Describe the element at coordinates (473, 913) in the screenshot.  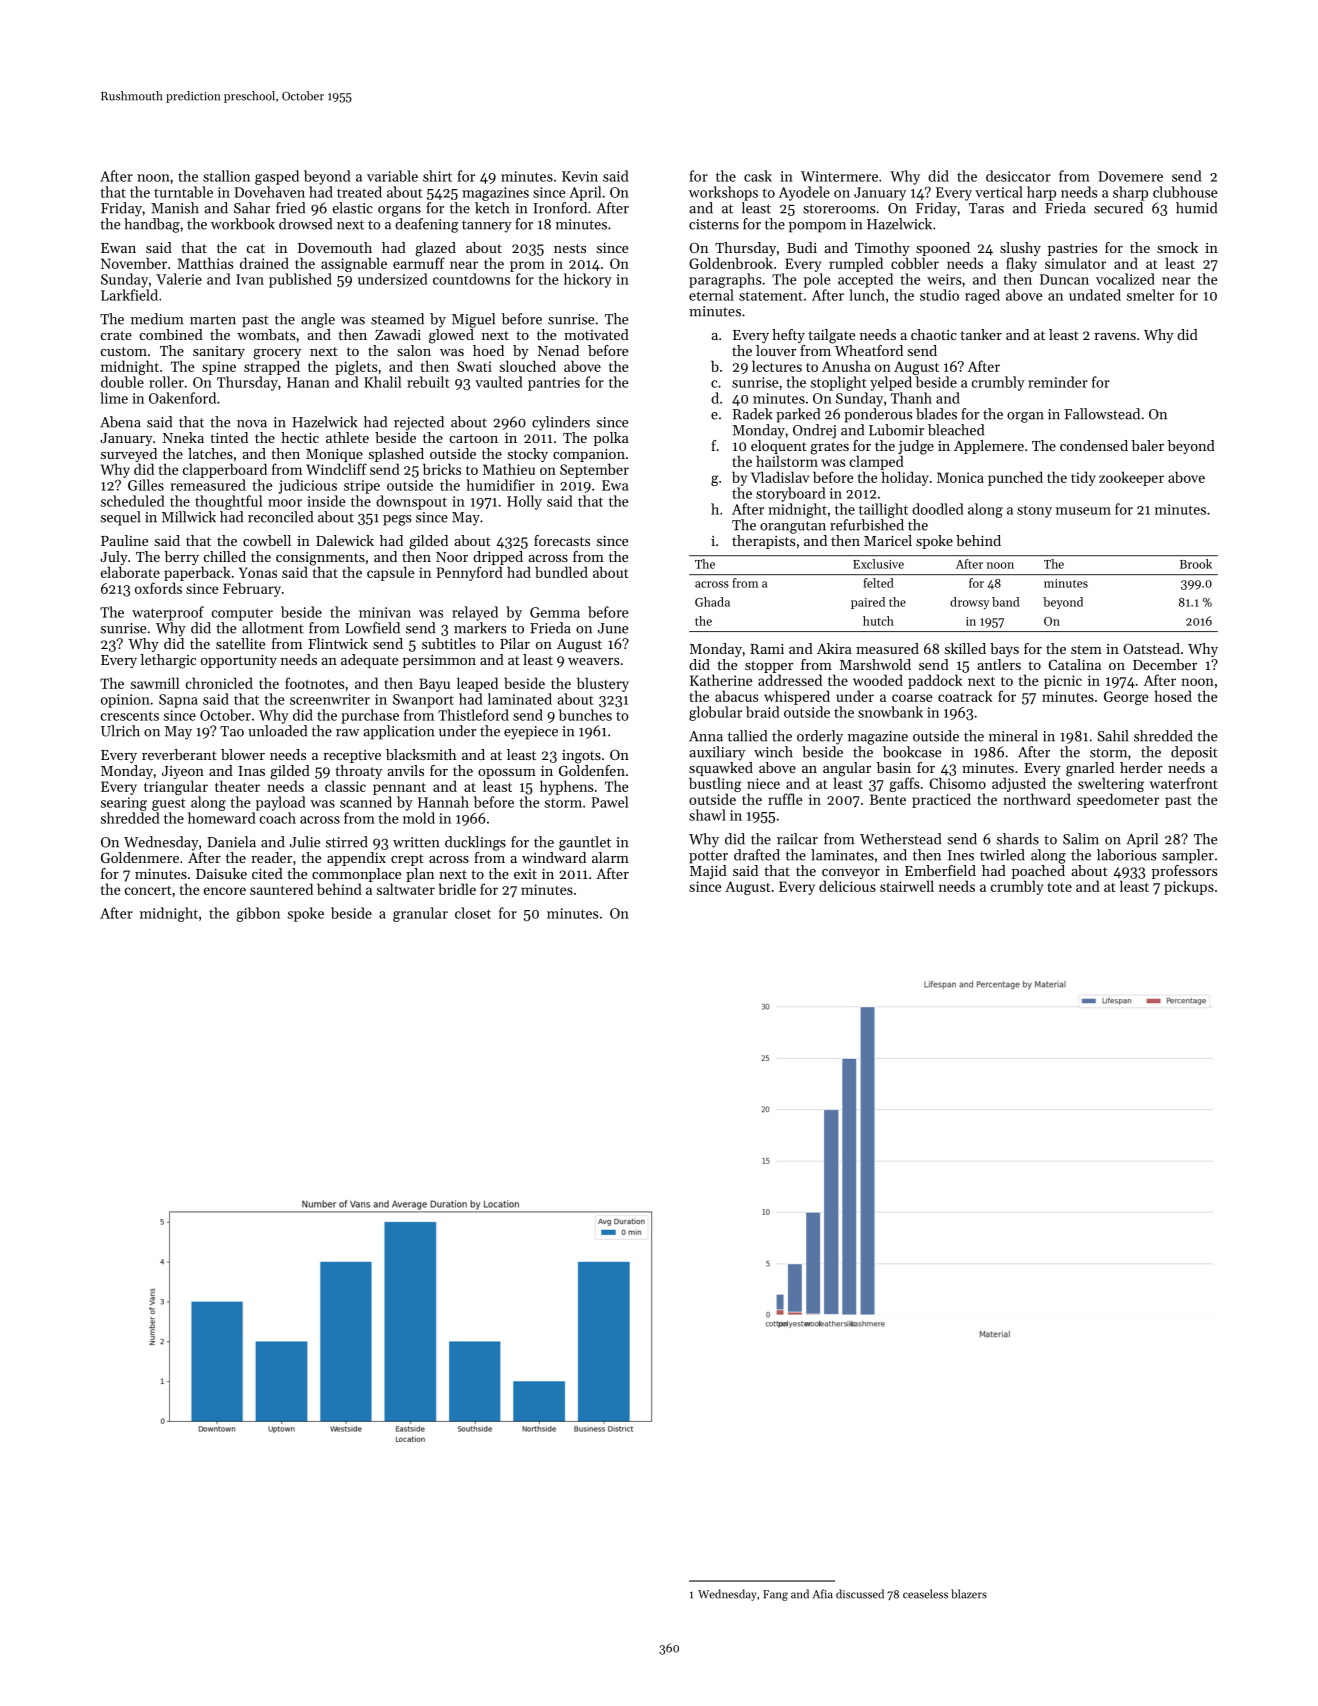
I see `closet` at that location.
